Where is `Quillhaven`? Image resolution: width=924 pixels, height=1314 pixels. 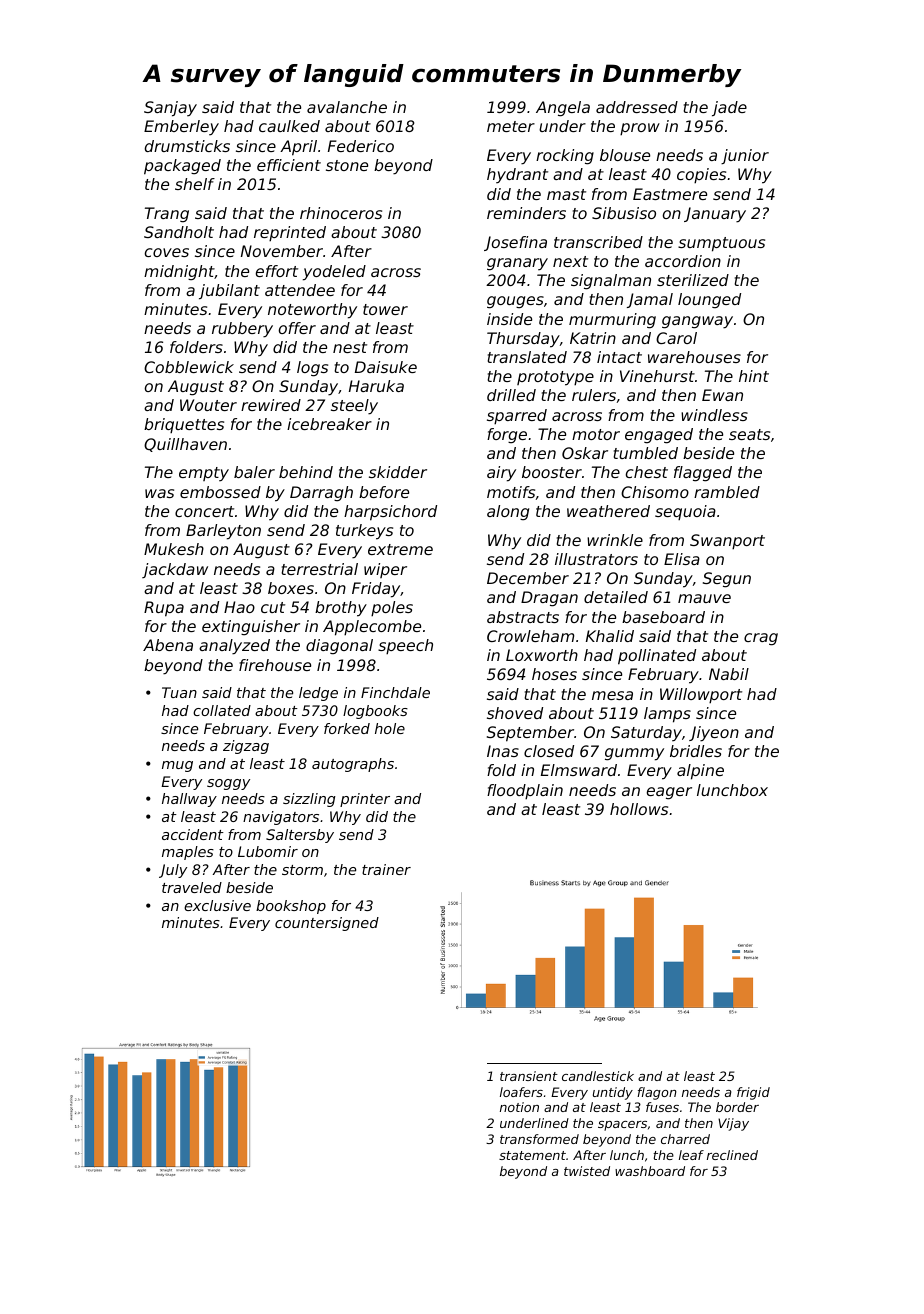 Quillhaven is located at coordinates (185, 445).
